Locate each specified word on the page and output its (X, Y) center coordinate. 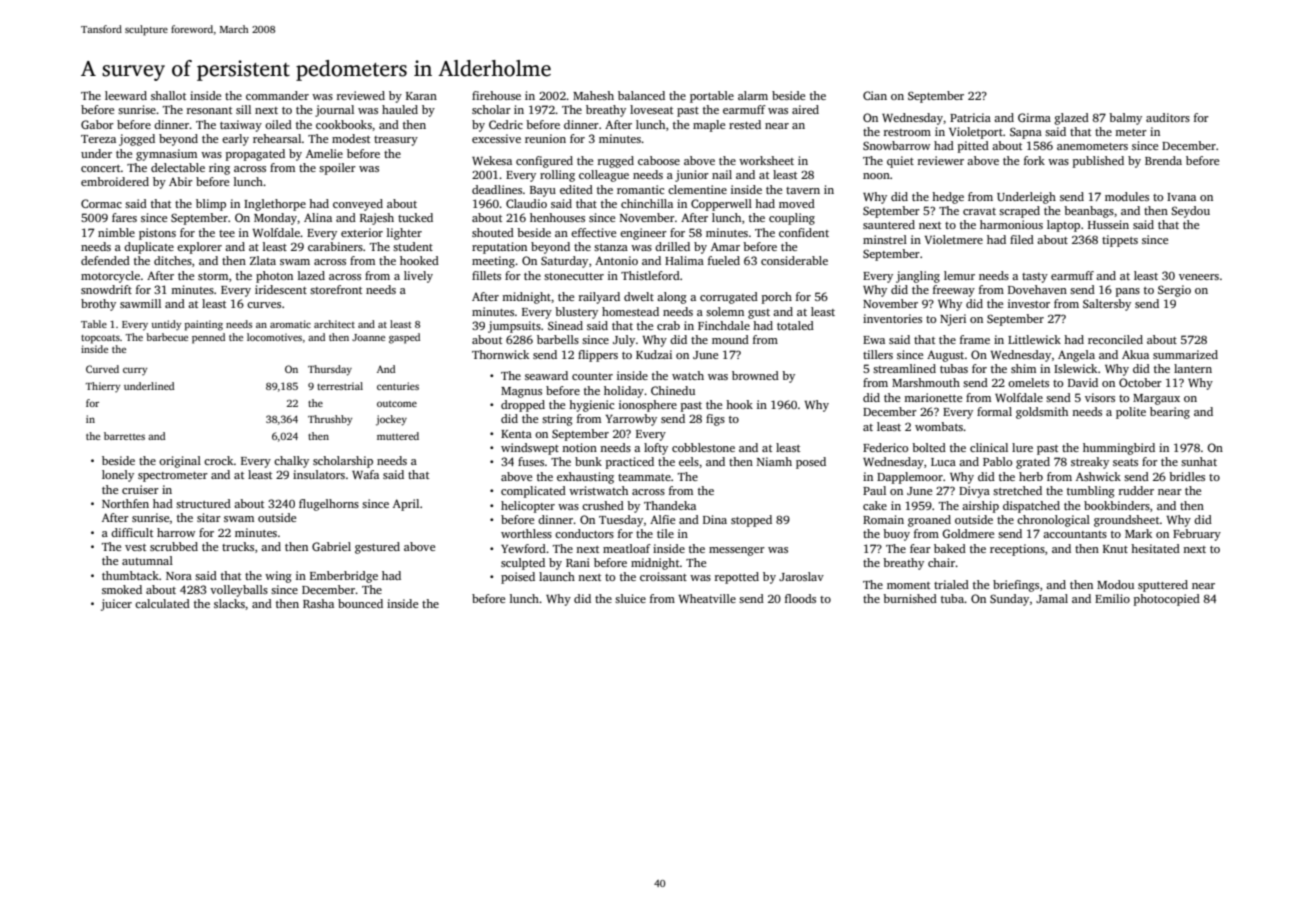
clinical (989, 447)
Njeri (953, 320)
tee (227, 233)
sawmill (140, 303)
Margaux (1156, 399)
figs (715, 420)
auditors (1168, 117)
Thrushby (330, 420)
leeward (126, 95)
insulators (319, 474)
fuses (531, 461)
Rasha (318, 603)
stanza (611, 247)
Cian (875, 95)
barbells (558, 339)
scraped (1019, 212)
